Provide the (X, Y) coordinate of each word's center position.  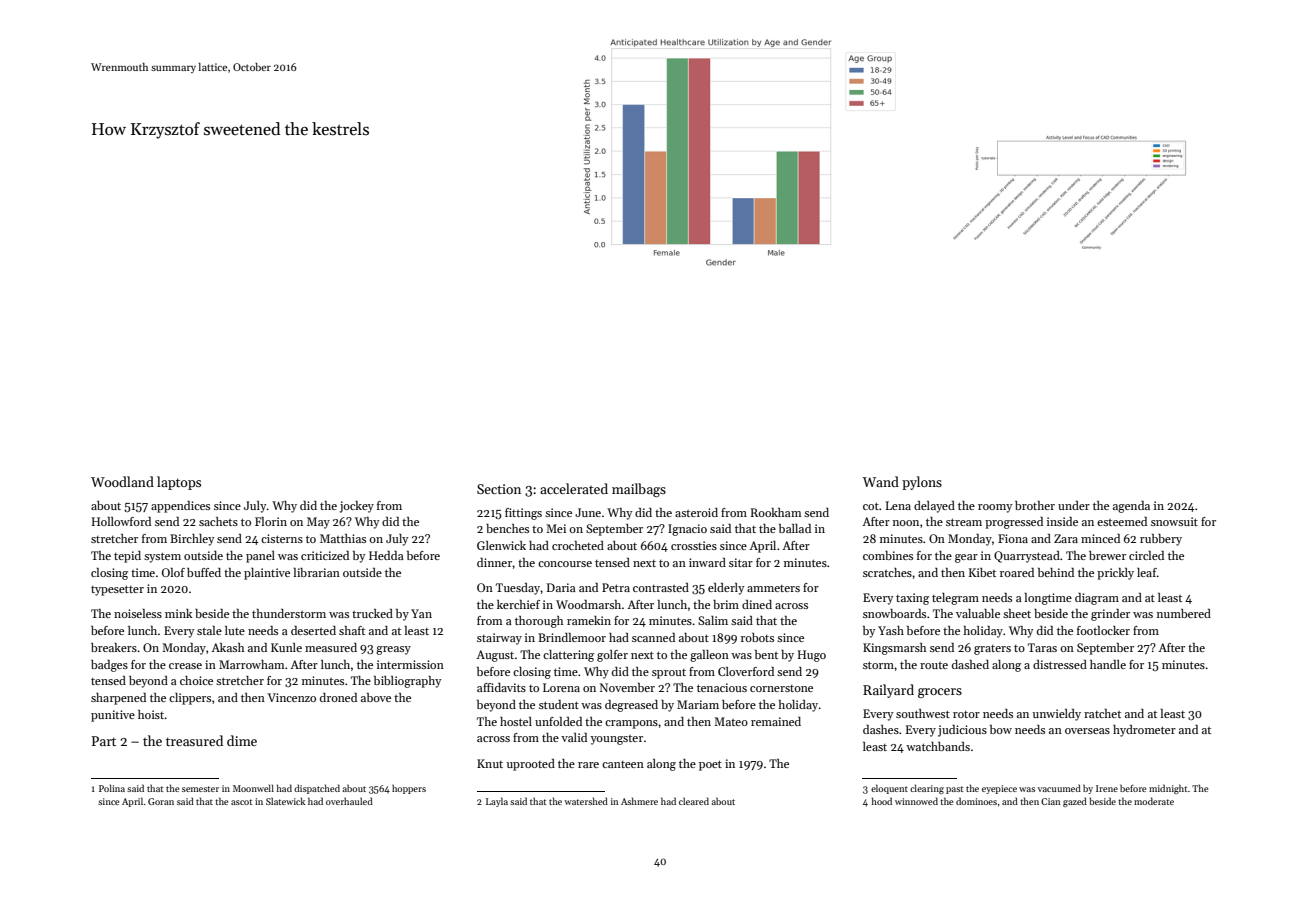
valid (574, 737)
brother (1035, 505)
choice (196, 680)
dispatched (317, 789)
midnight (1168, 789)
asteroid (696, 512)
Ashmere (639, 801)
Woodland (122, 481)
